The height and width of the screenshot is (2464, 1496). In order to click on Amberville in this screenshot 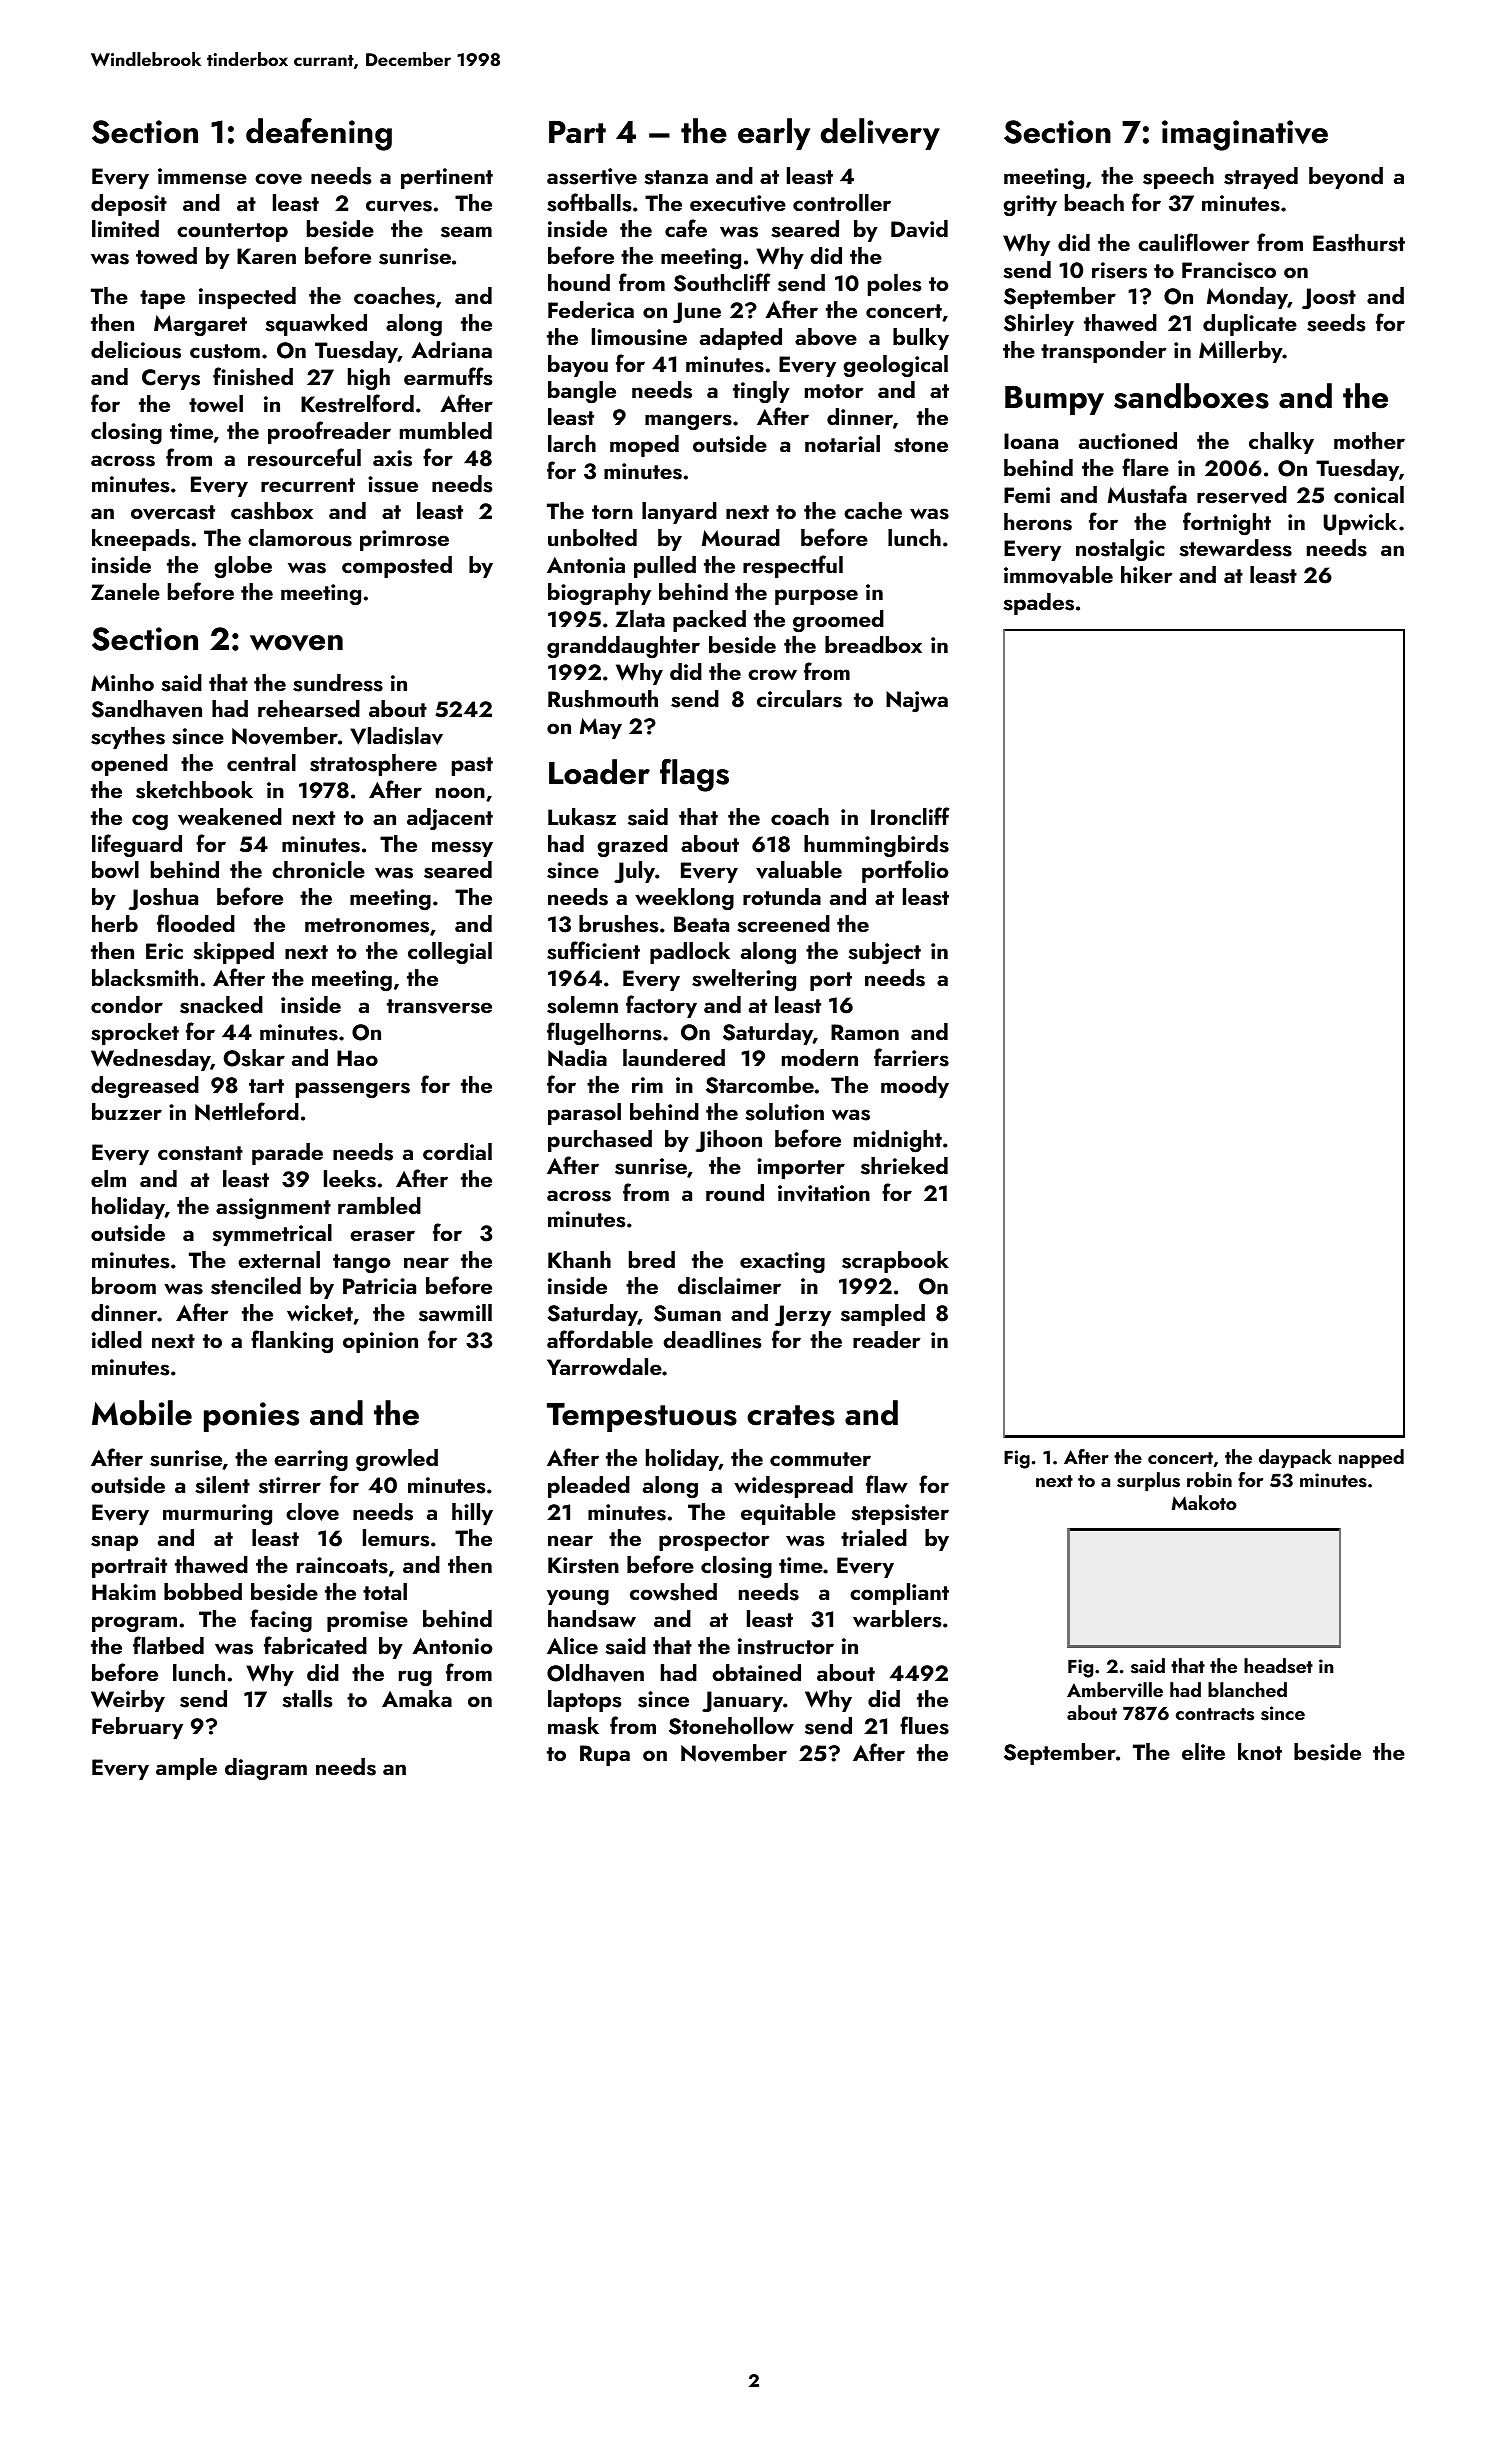, I will do `click(1115, 1690)`.
